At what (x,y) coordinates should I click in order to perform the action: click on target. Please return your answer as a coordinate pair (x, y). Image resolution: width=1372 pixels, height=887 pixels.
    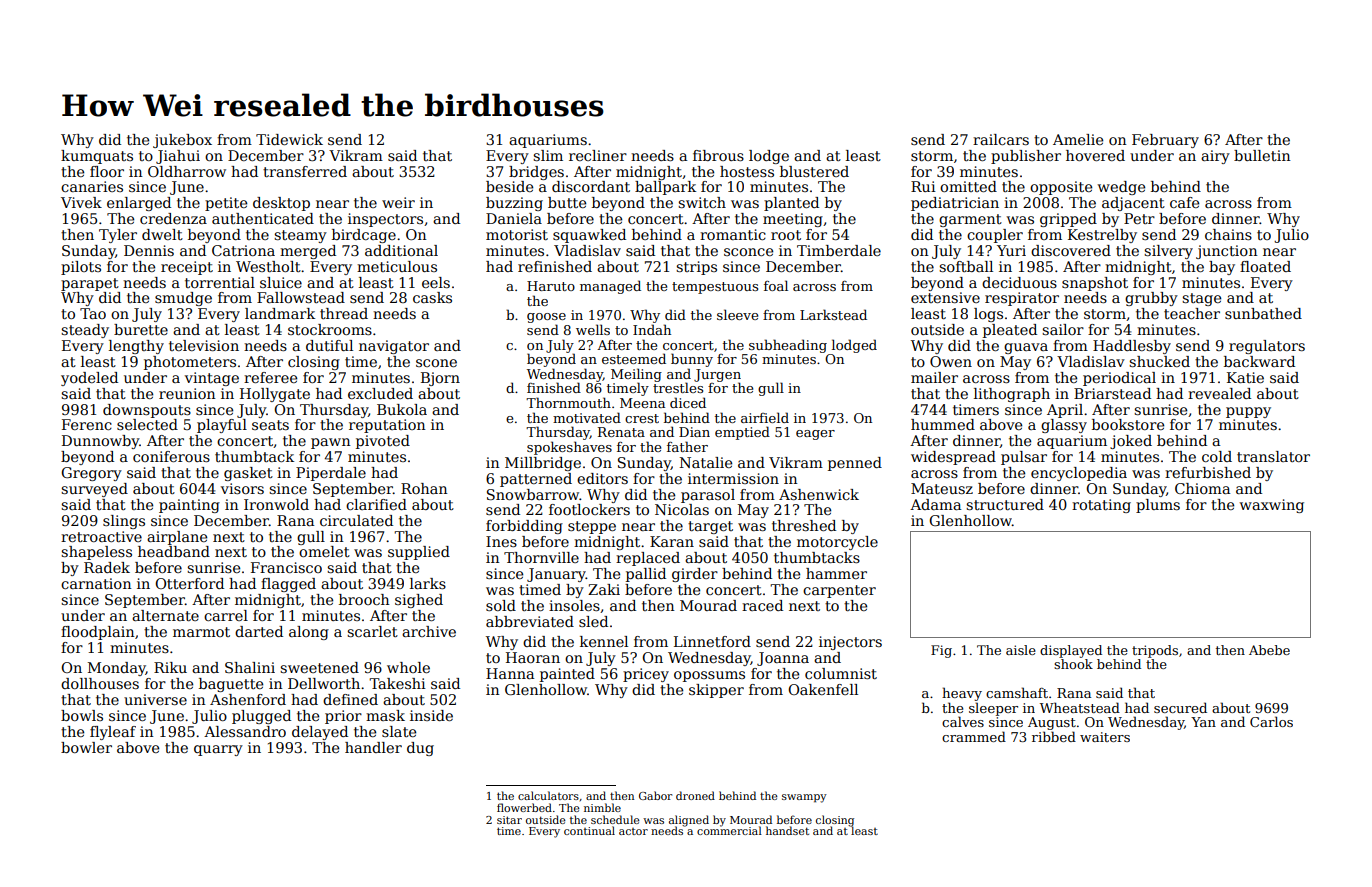
    Looking at the image, I should click on (710, 527).
